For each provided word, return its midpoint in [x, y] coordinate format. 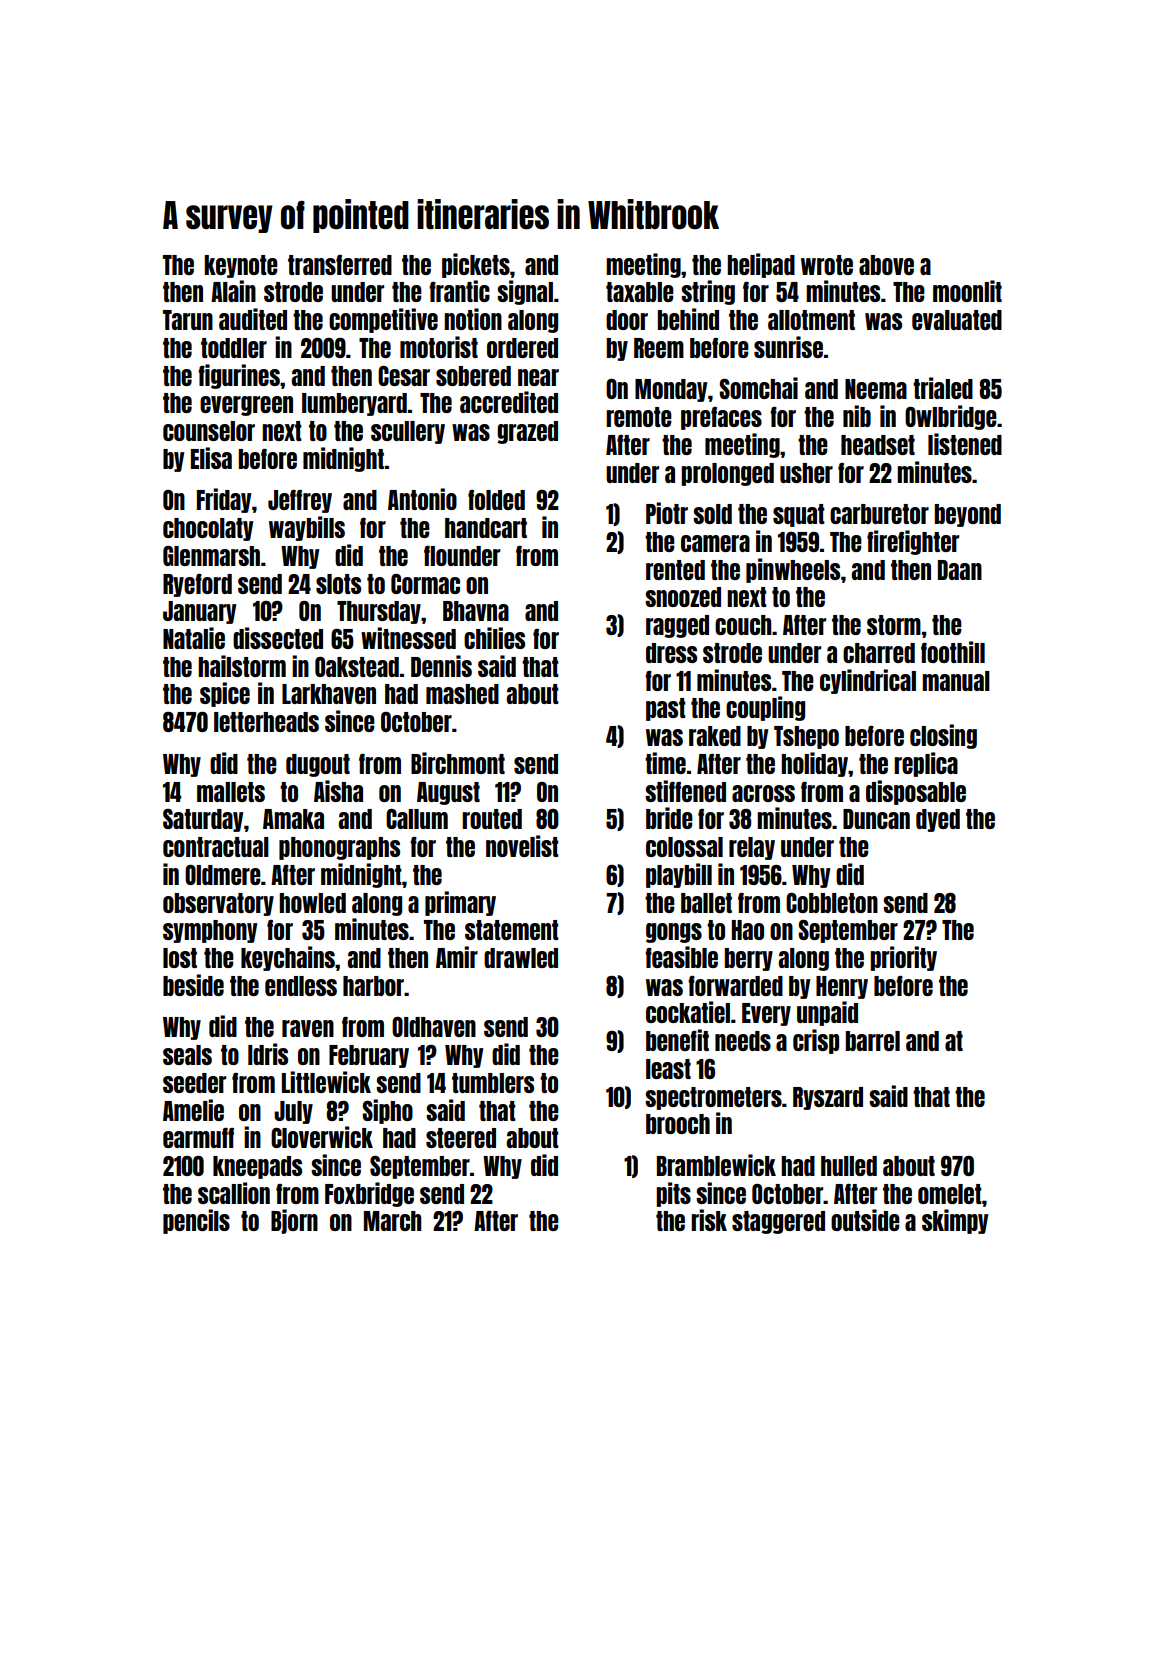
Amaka [293, 819]
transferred [340, 265]
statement [512, 930]
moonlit [967, 291]
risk [709, 1220]
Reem [659, 348]
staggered [778, 1222]
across [763, 793]
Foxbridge [369, 1194]
